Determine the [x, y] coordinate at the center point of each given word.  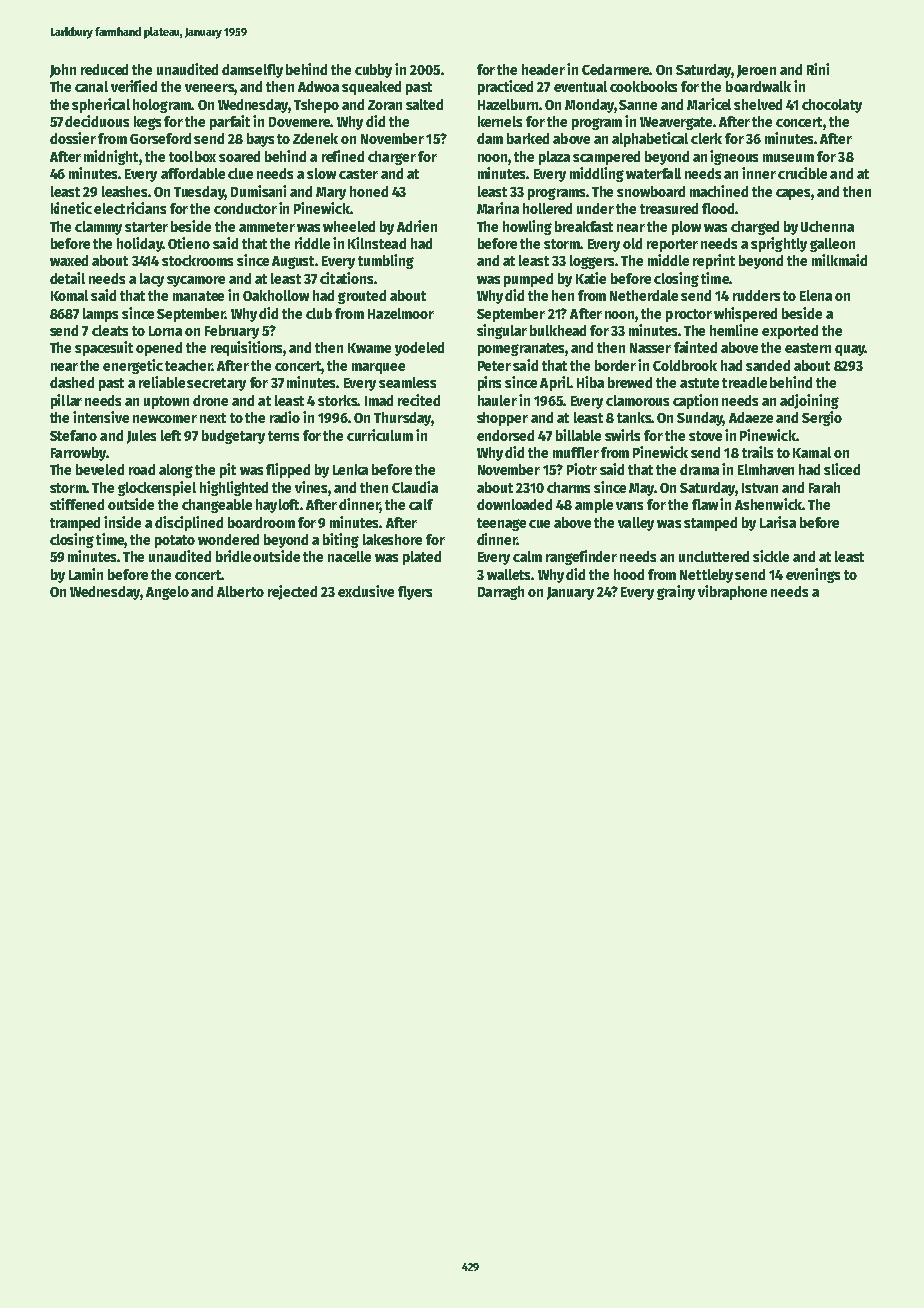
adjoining [809, 401]
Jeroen [756, 71]
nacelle [349, 556]
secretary [216, 384]
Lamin [86, 574]
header [543, 69]
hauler [497, 400]
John [63, 71]
